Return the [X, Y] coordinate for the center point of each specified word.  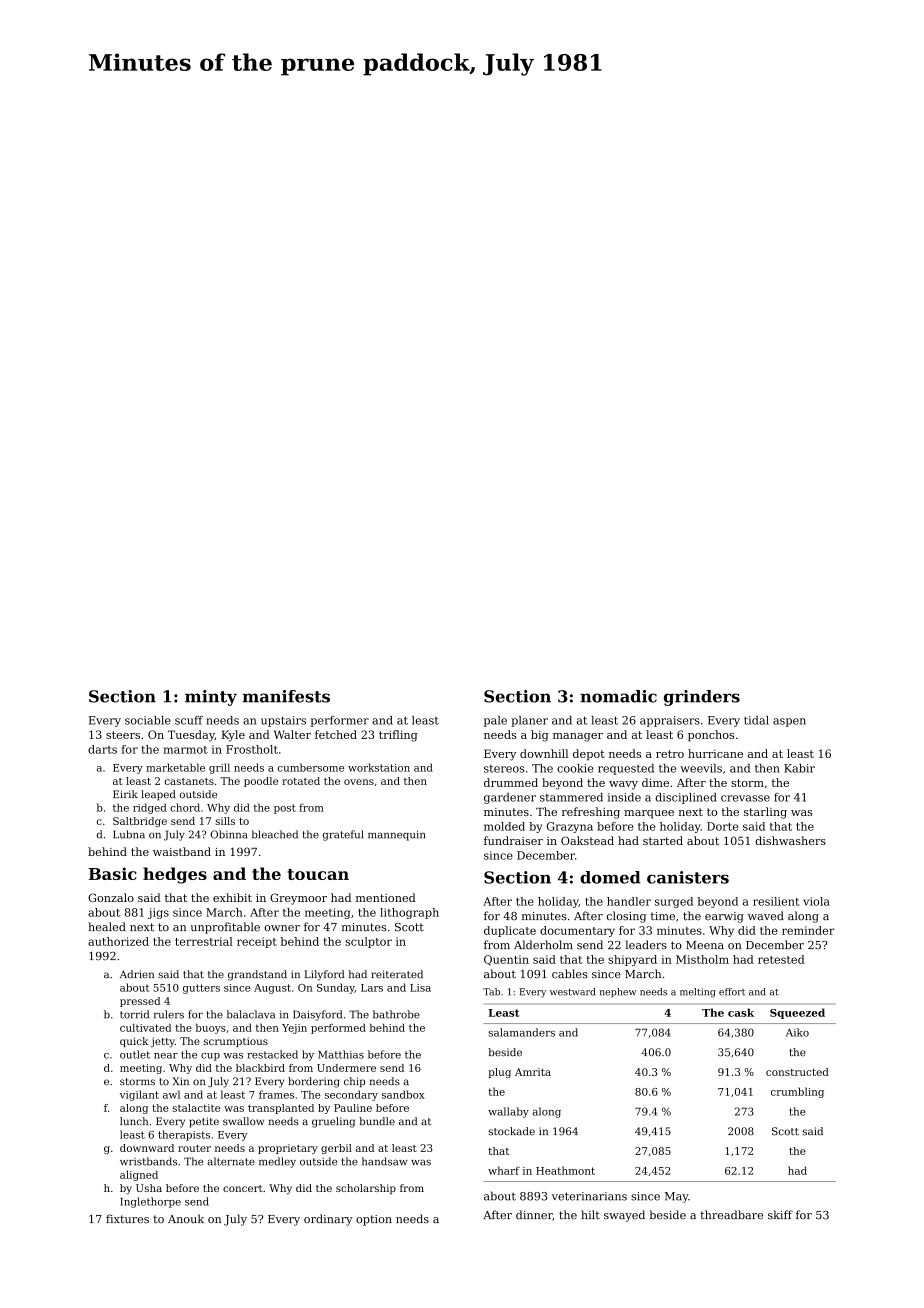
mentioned [386, 897]
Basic [113, 873]
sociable [148, 720]
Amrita [533, 1072]
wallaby [508, 1112]
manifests [286, 696]
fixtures [127, 1219]
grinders [702, 698]
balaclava [251, 1014]
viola [816, 901]
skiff [780, 1214]
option [374, 1220]
